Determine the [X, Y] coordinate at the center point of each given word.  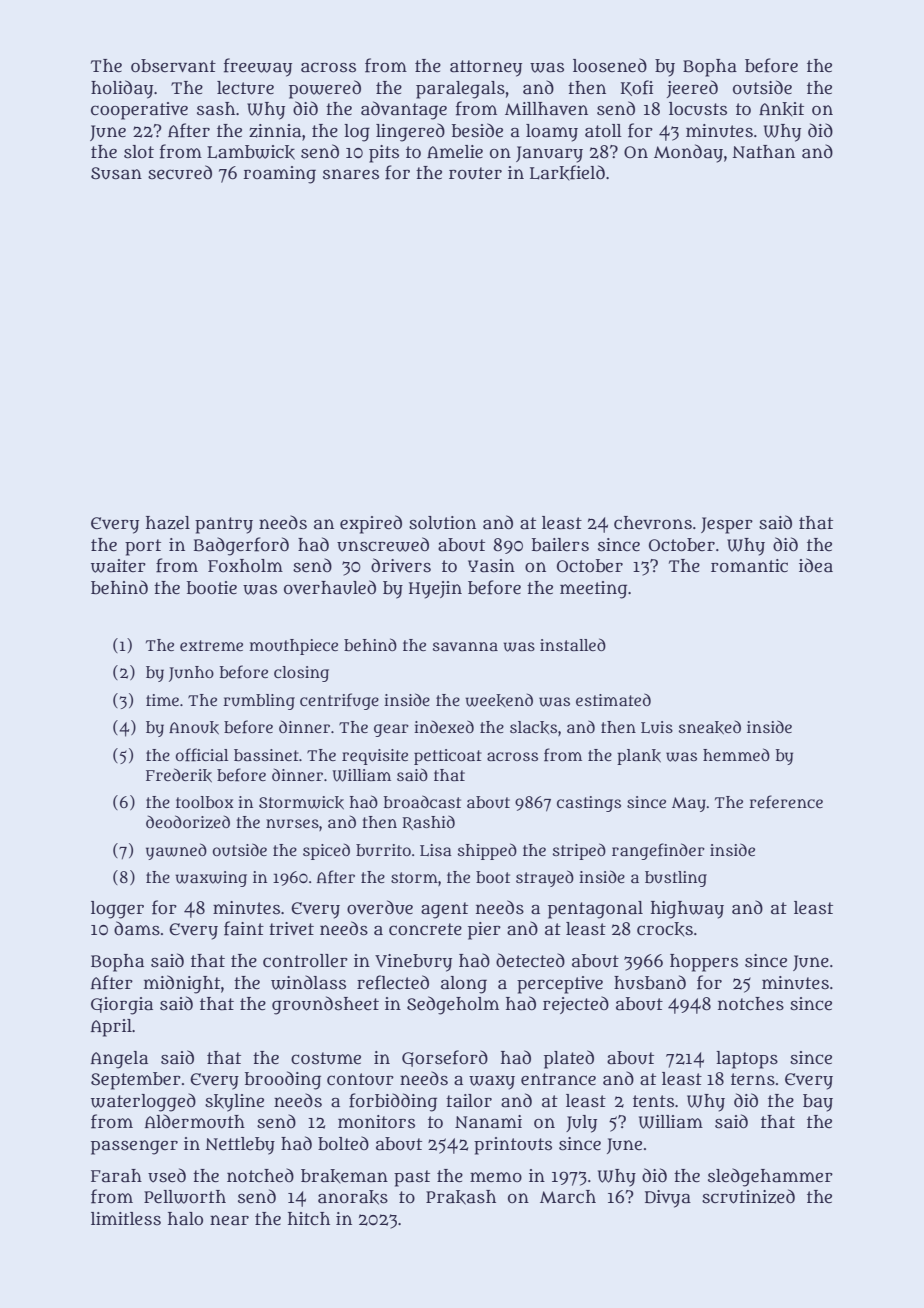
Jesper [727, 525]
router [475, 173]
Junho [191, 674]
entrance [558, 1079]
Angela [119, 1060]
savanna [465, 646]
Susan [116, 173]
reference [786, 802]
